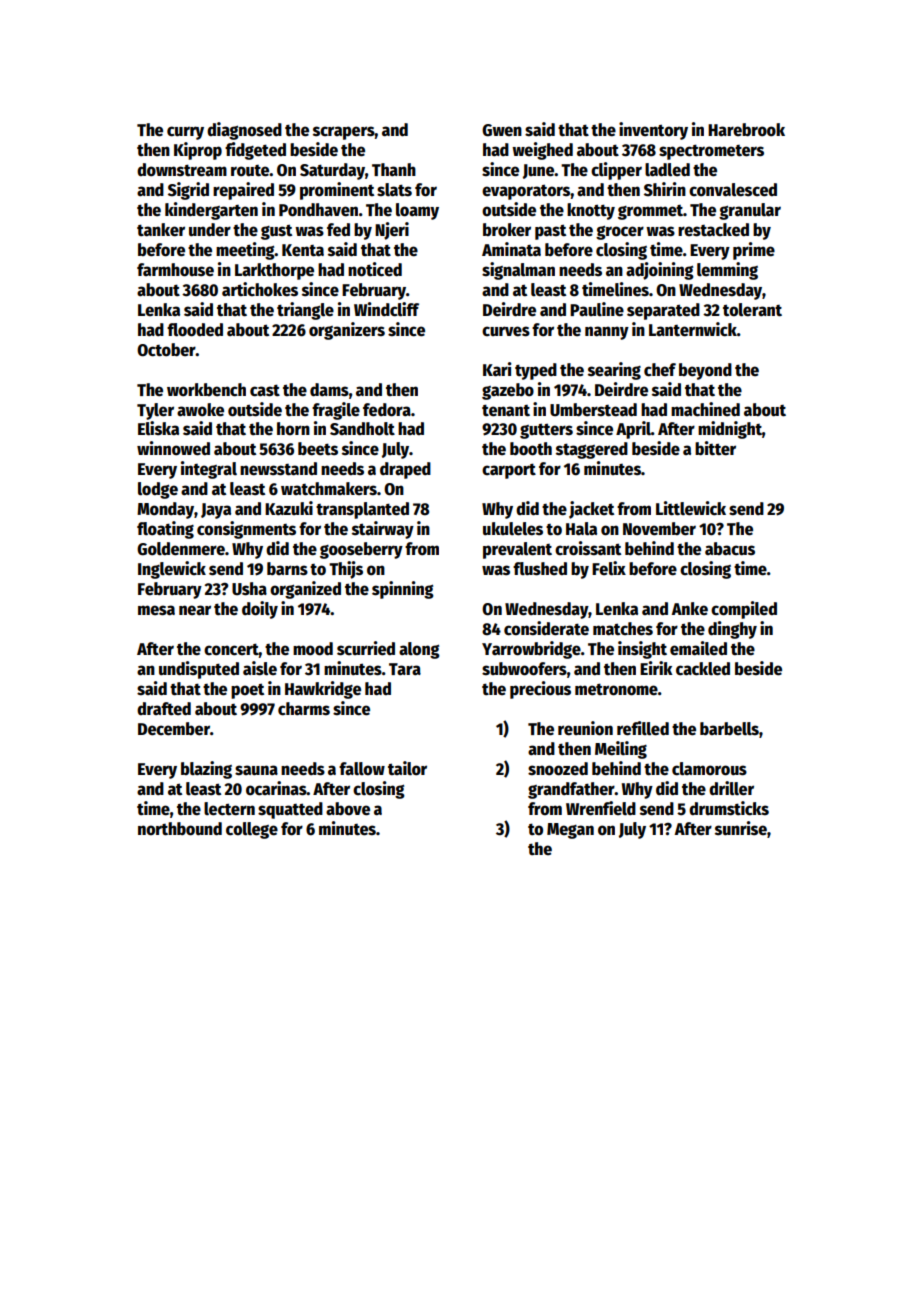  I want to click on carport, so click(509, 471).
